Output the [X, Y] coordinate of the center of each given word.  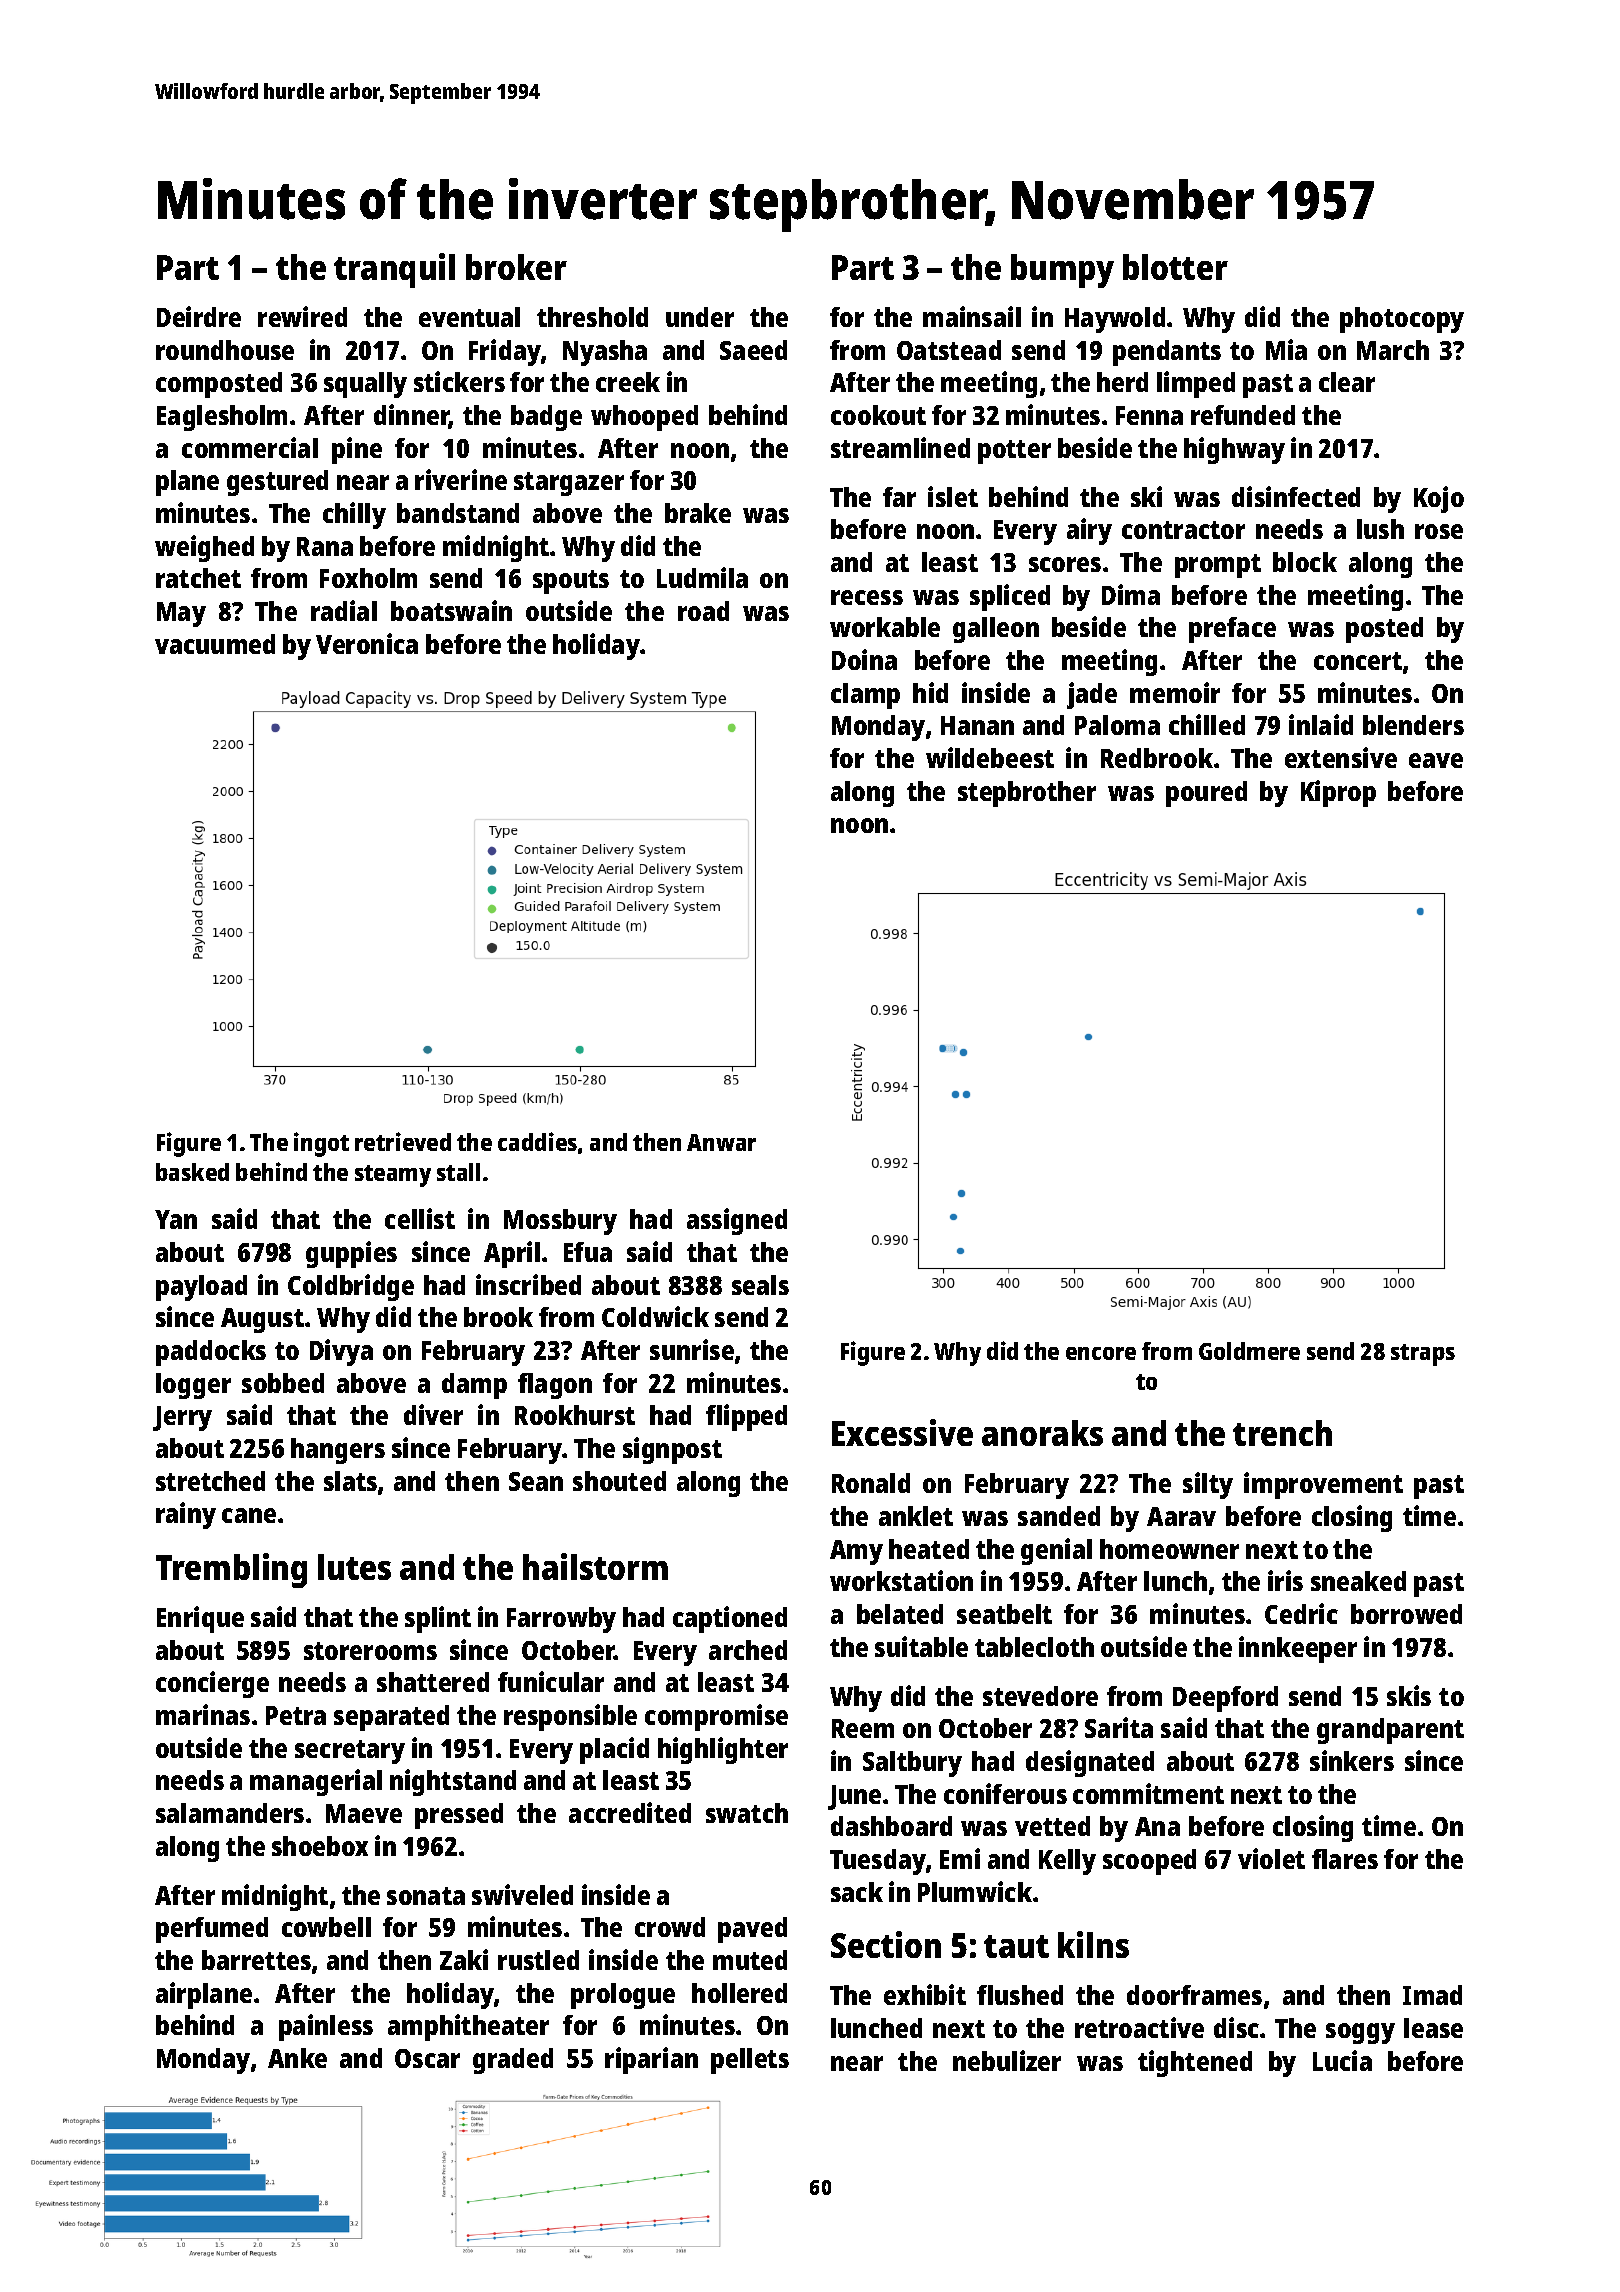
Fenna [1149, 415]
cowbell [326, 1927]
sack [857, 1892]
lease [1433, 2028]
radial [344, 610]
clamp [865, 696]
